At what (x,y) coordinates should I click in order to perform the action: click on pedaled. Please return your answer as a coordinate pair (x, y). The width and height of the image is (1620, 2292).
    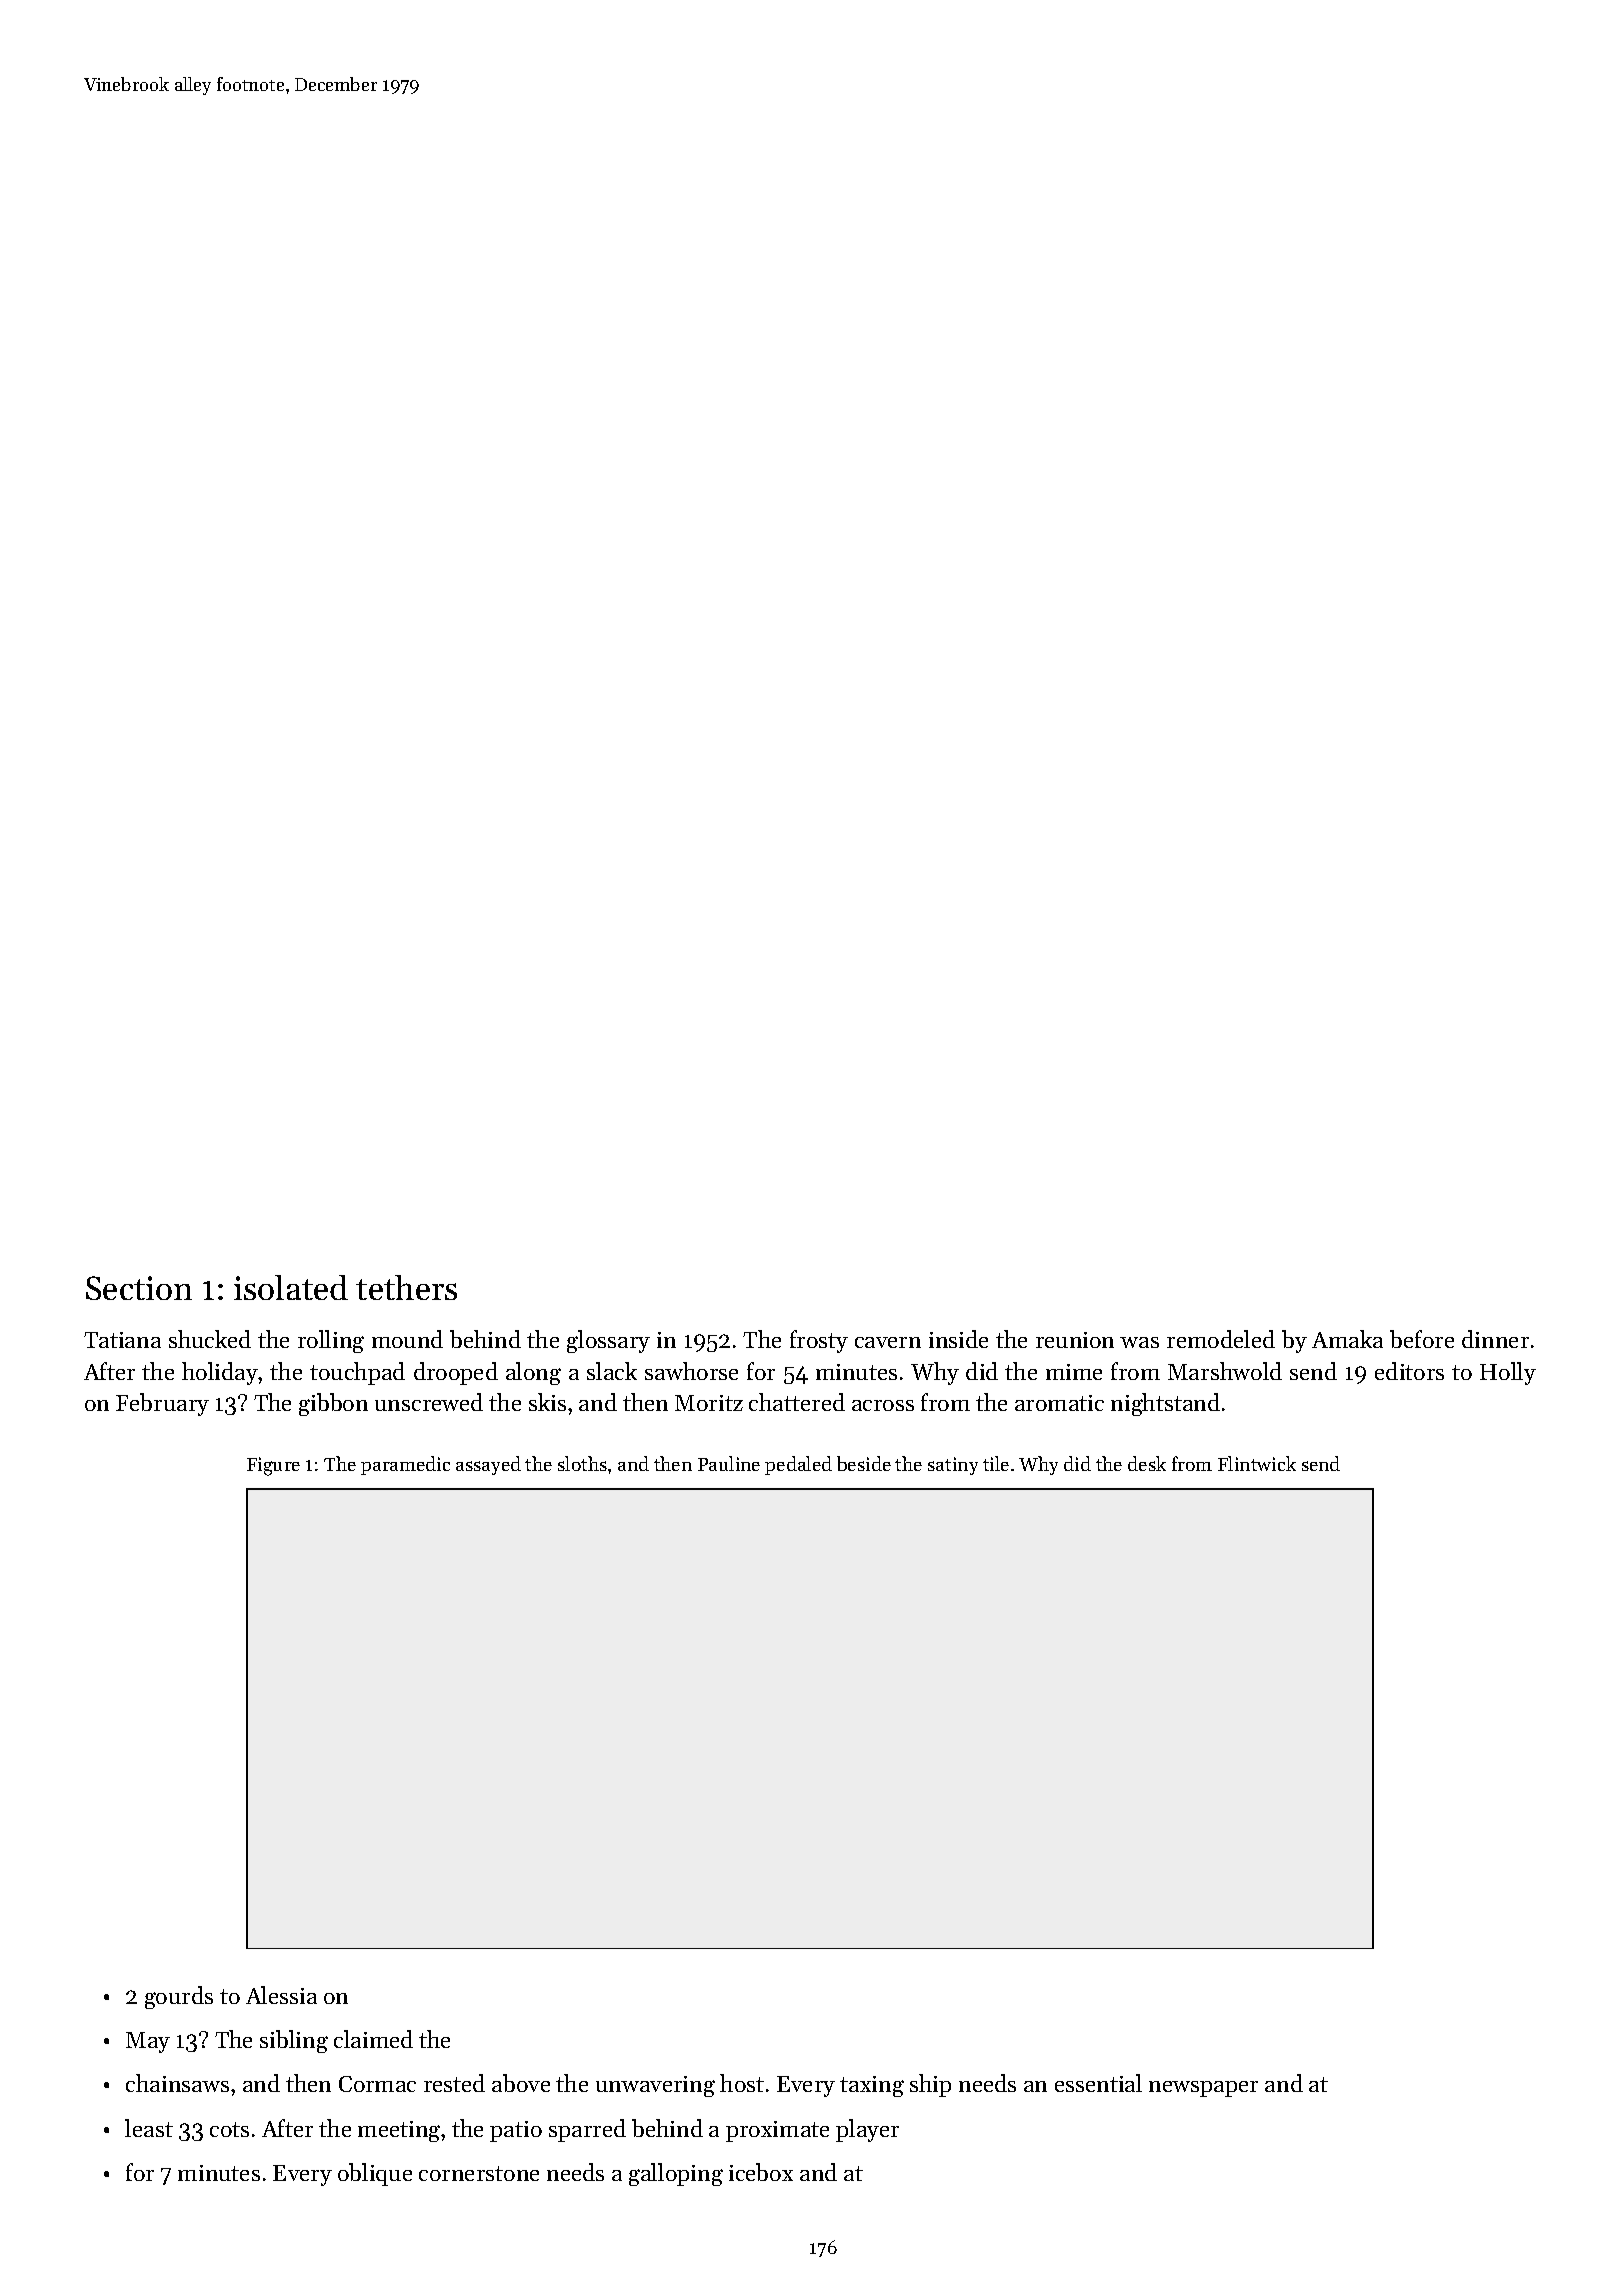
    Looking at the image, I should click on (798, 1465).
